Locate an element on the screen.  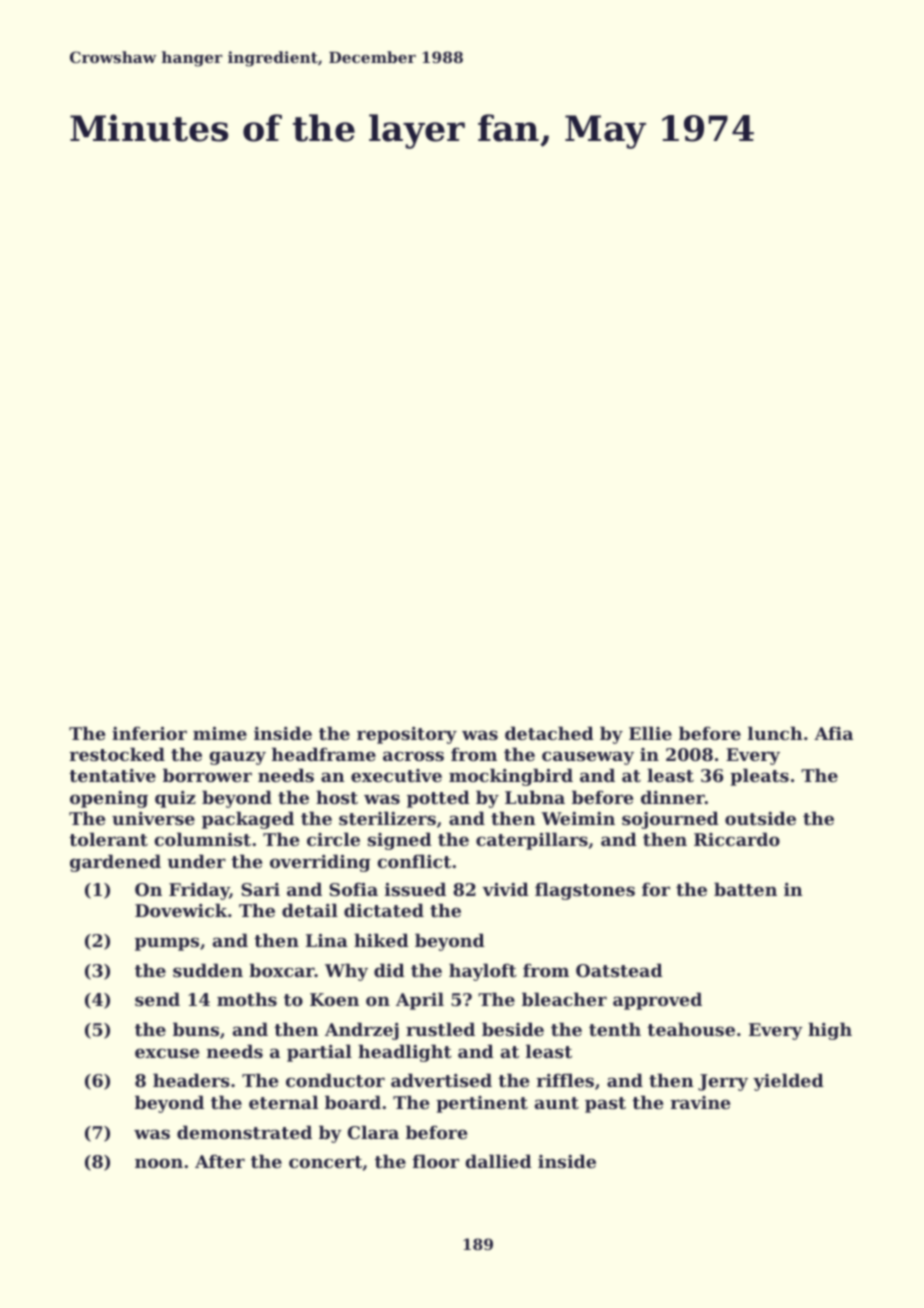
mockingbird is located at coordinates (511, 777).
